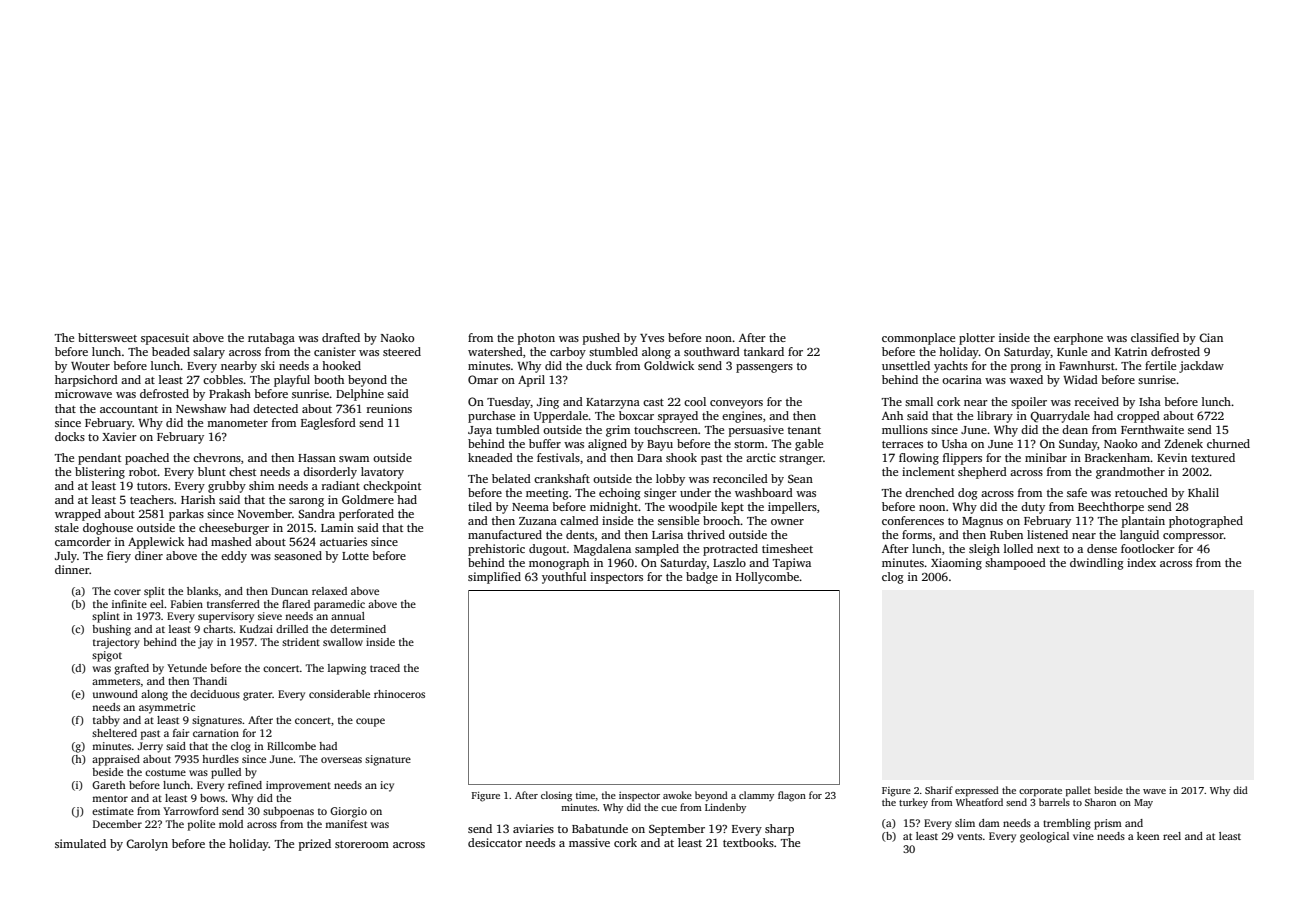 The width and height of the page is (1308, 924). Describe the element at coordinates (1150, 401) in the page. I see `Isha` at that location.
